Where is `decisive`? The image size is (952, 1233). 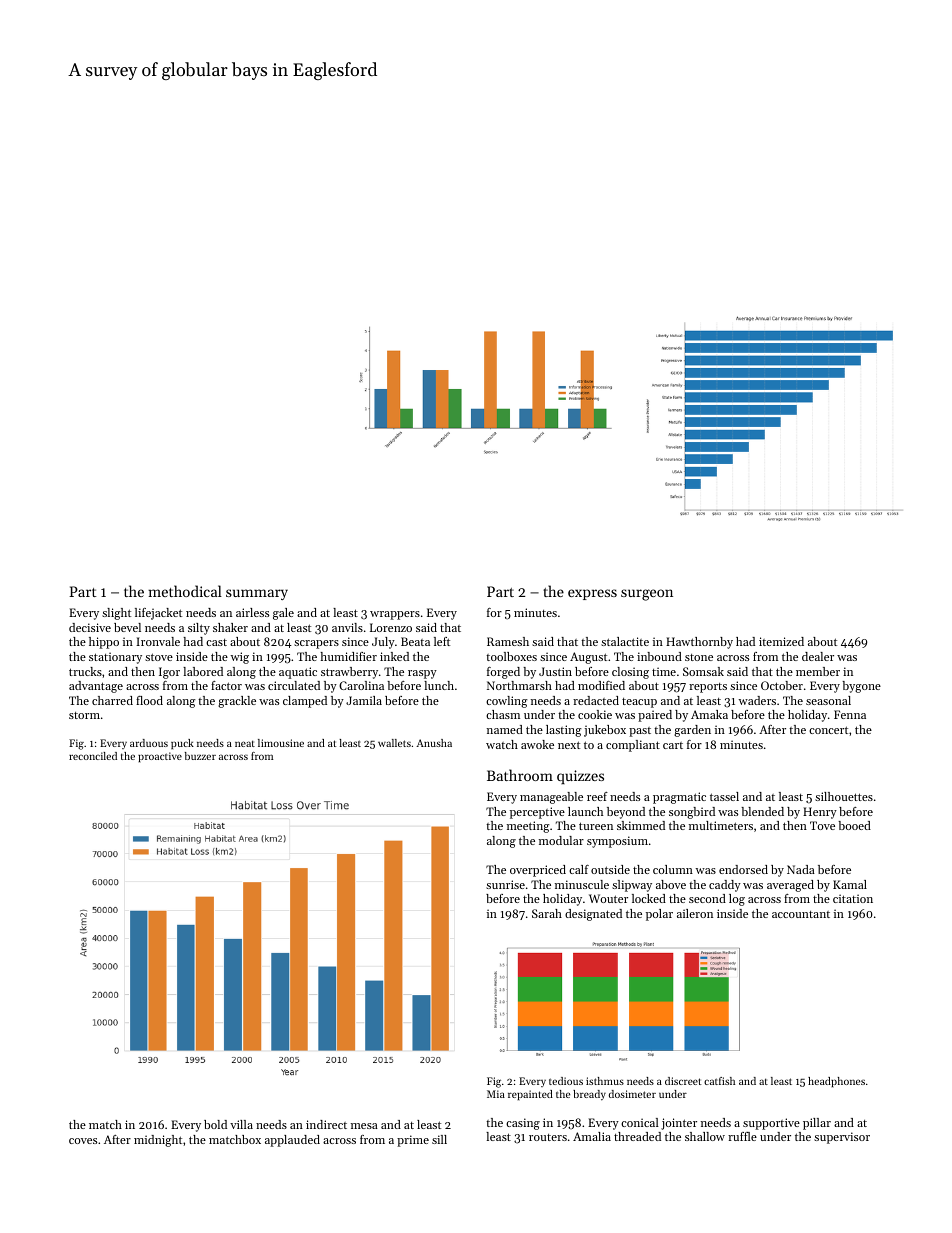 decisive is located at coordinates (90, 627).
